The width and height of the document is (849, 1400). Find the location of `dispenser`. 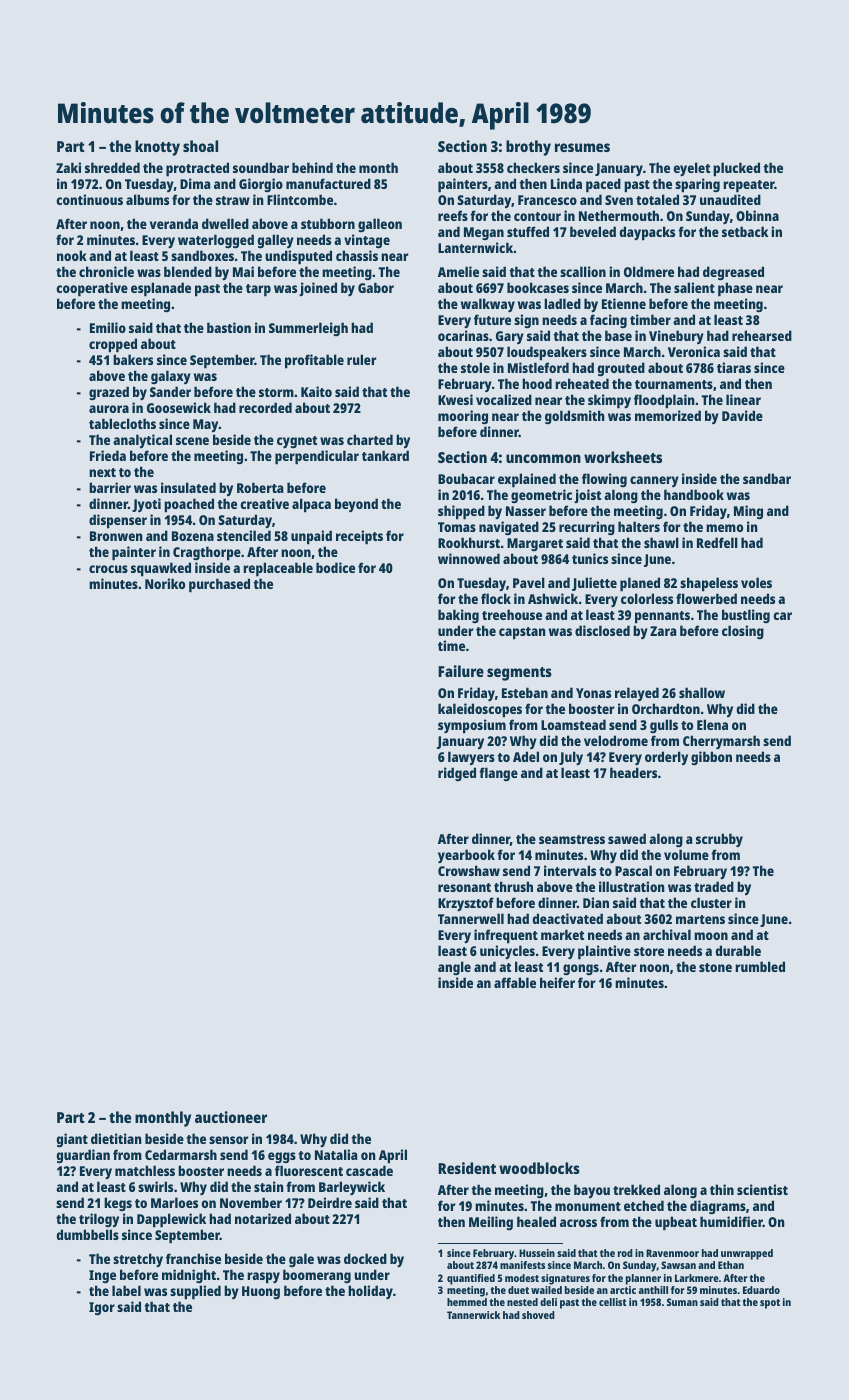

dispenser is located at coordinates (118, 521).
